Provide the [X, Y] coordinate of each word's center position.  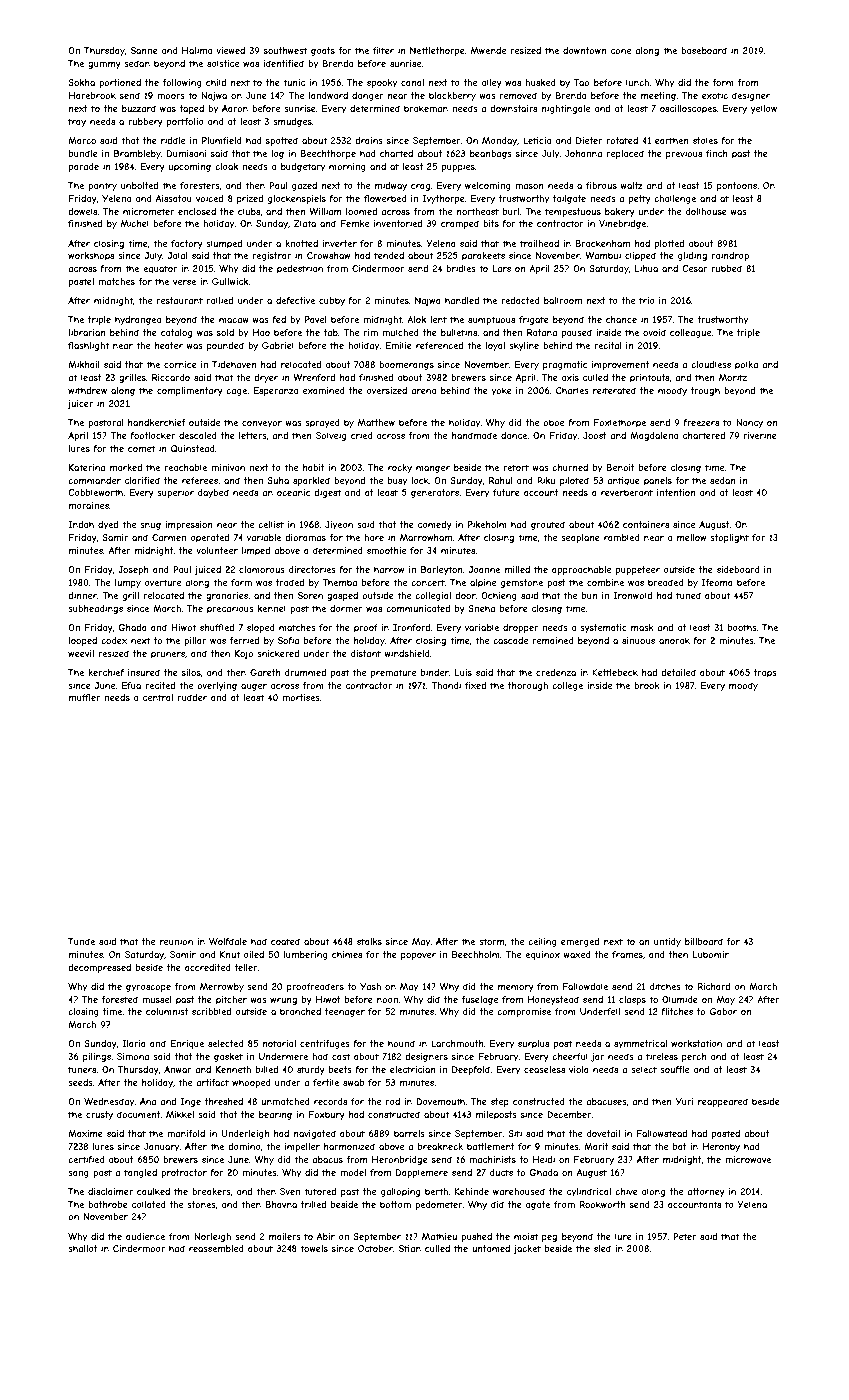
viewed [230, 50]
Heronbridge [400, 1160]
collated [149, 1204]
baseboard [704, 50]
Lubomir [711, 954]
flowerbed [385, 198]
